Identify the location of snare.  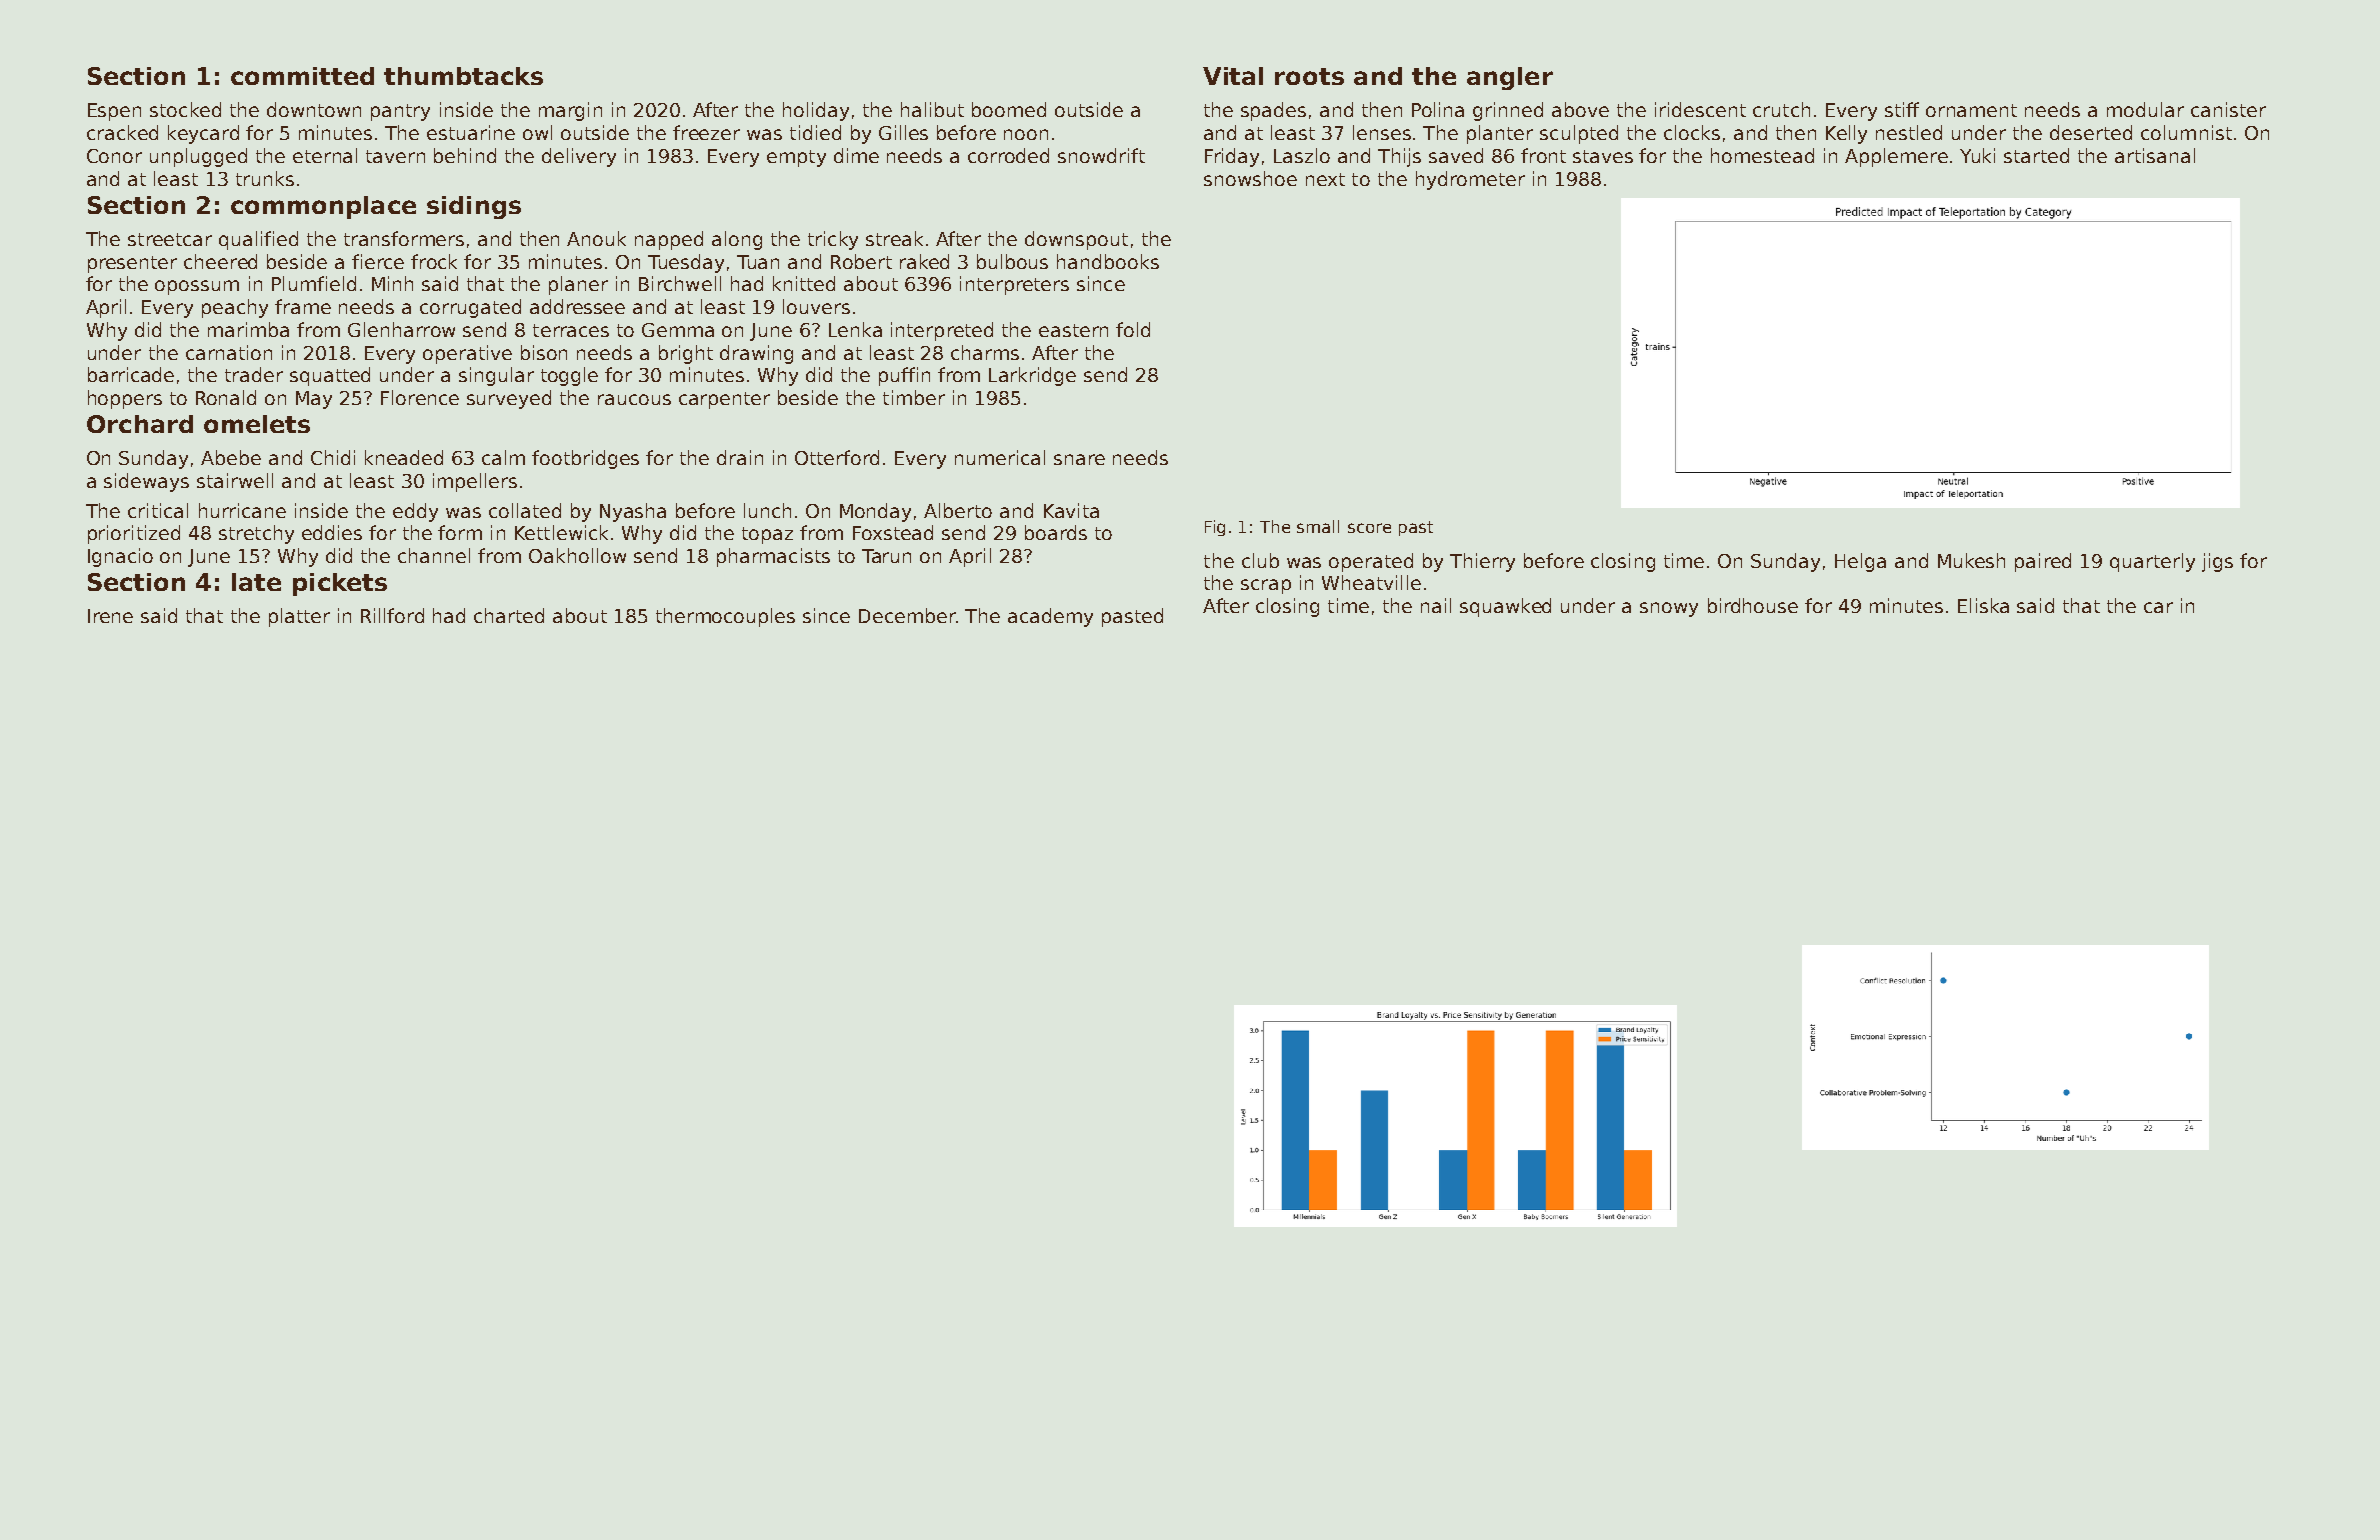
(1079, 459).
